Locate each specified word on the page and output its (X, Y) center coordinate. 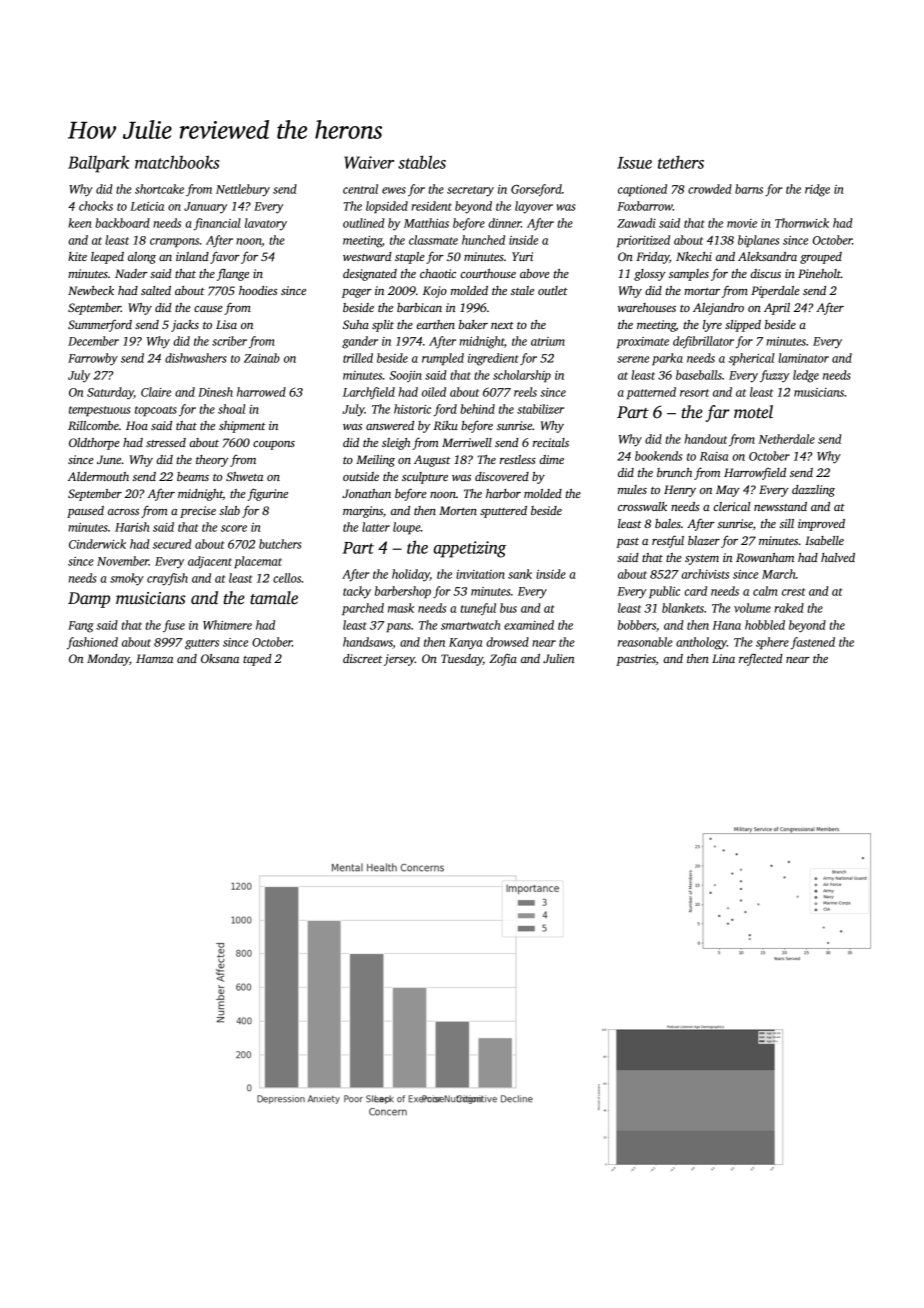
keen (80, 223)
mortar (702, 291)
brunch (674, 472)
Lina (723, 658)
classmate (433, 240)
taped (257, 660)
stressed (166, 442)
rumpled (443, 359)
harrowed (261, 392)
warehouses (647, 307)
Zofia (503, 659)
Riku (445, 425)
